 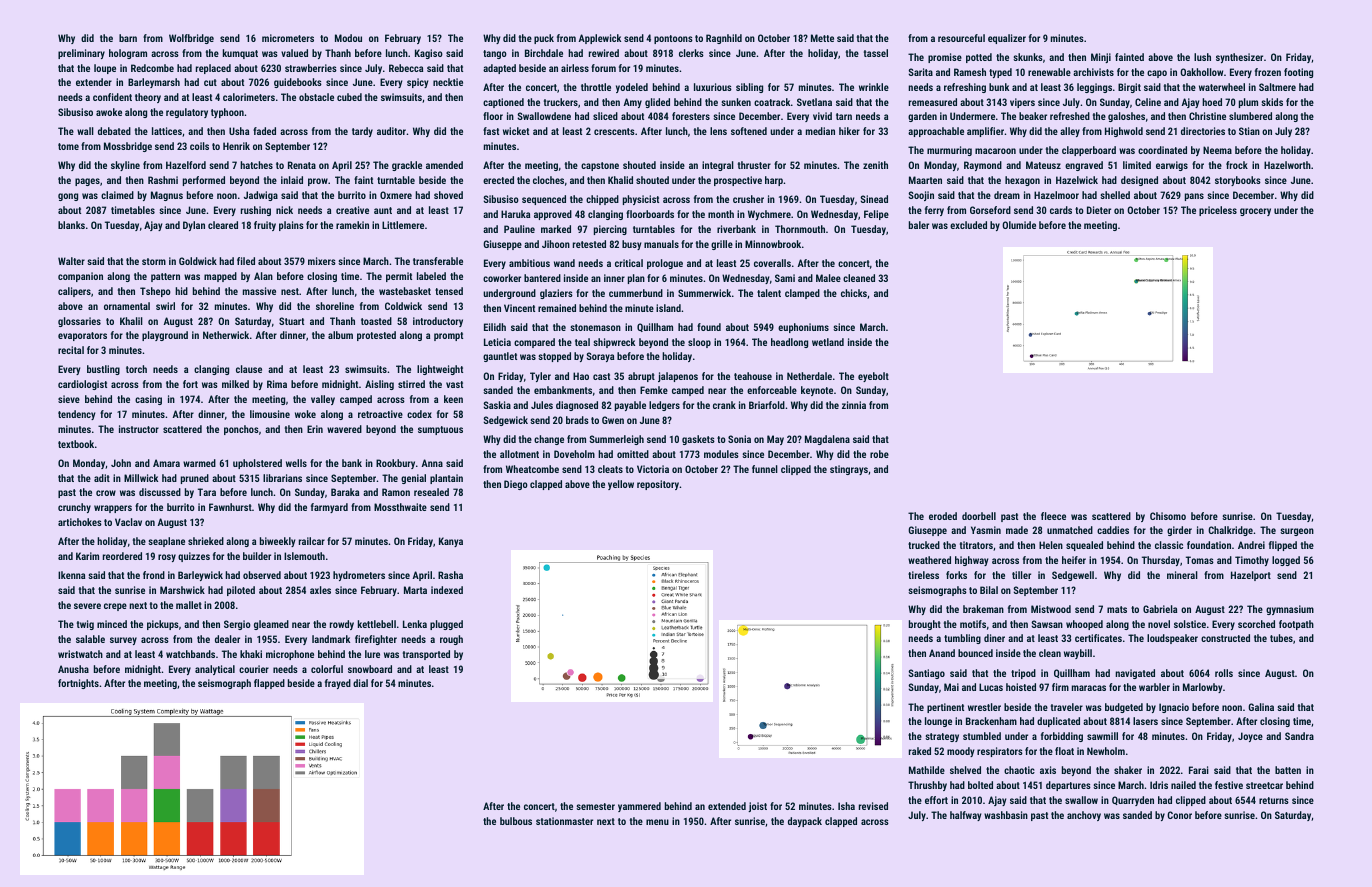 I want to click on foresters, so click(x=691, y=116).
